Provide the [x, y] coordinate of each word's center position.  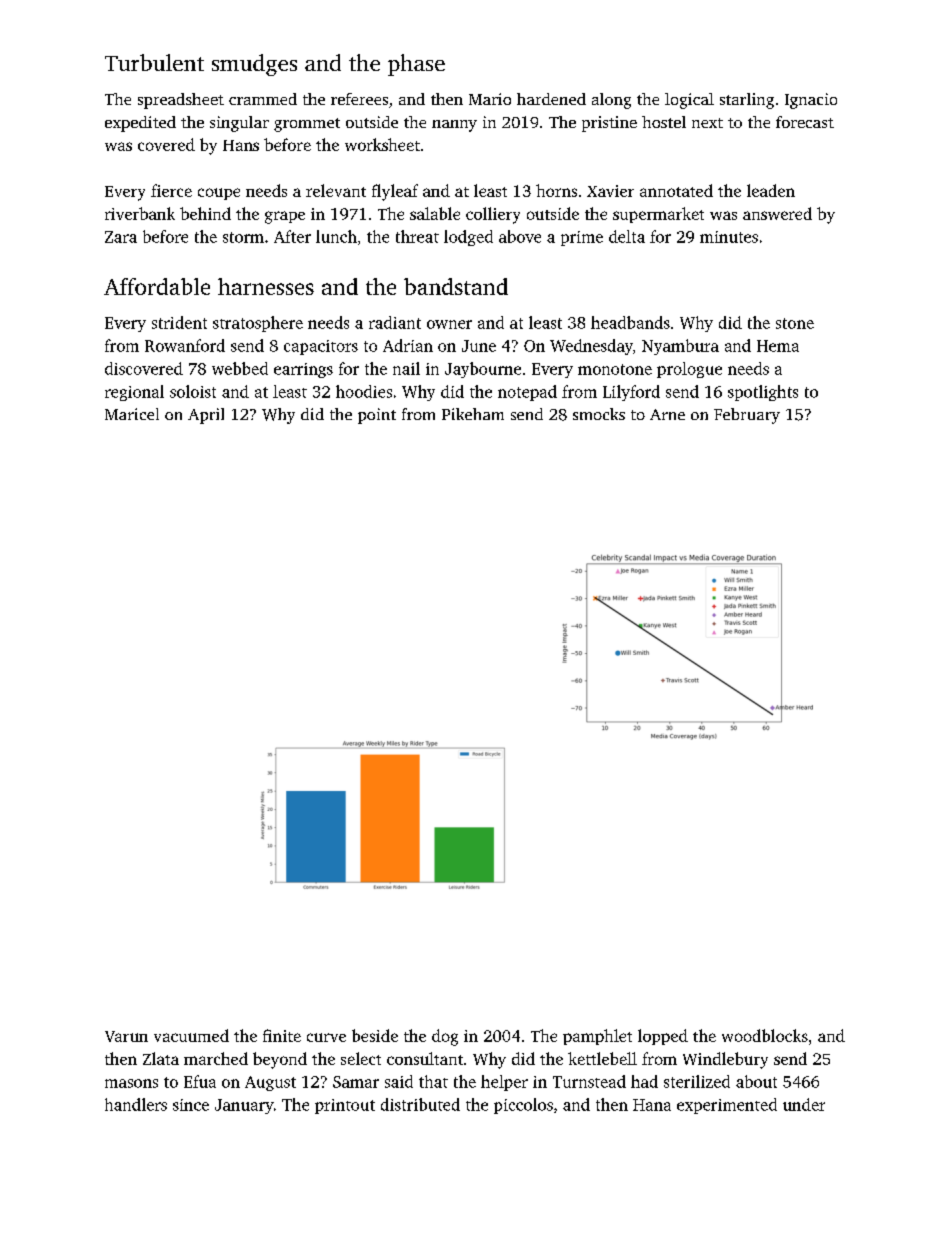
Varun [126, 1036]
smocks [599, 414]
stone [795, 323]
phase [416, 65]
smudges [254, 65]
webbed [240, 368]
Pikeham [473, 414]
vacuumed [191, 1035]
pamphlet [597, 1037]
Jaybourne [483, 370]
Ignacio [811, 101]
